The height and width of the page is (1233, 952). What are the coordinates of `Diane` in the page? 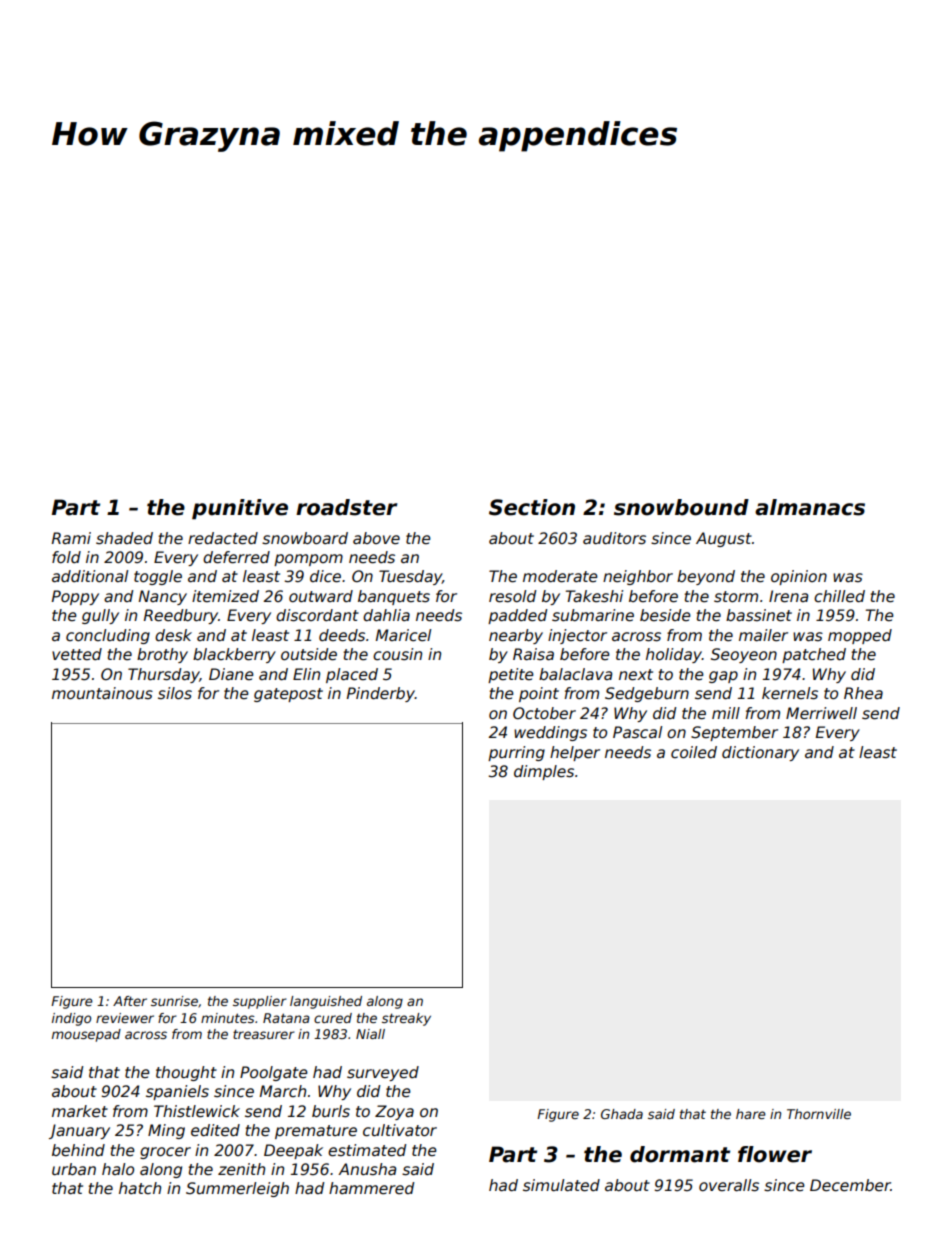 It's located at (231, 674).
